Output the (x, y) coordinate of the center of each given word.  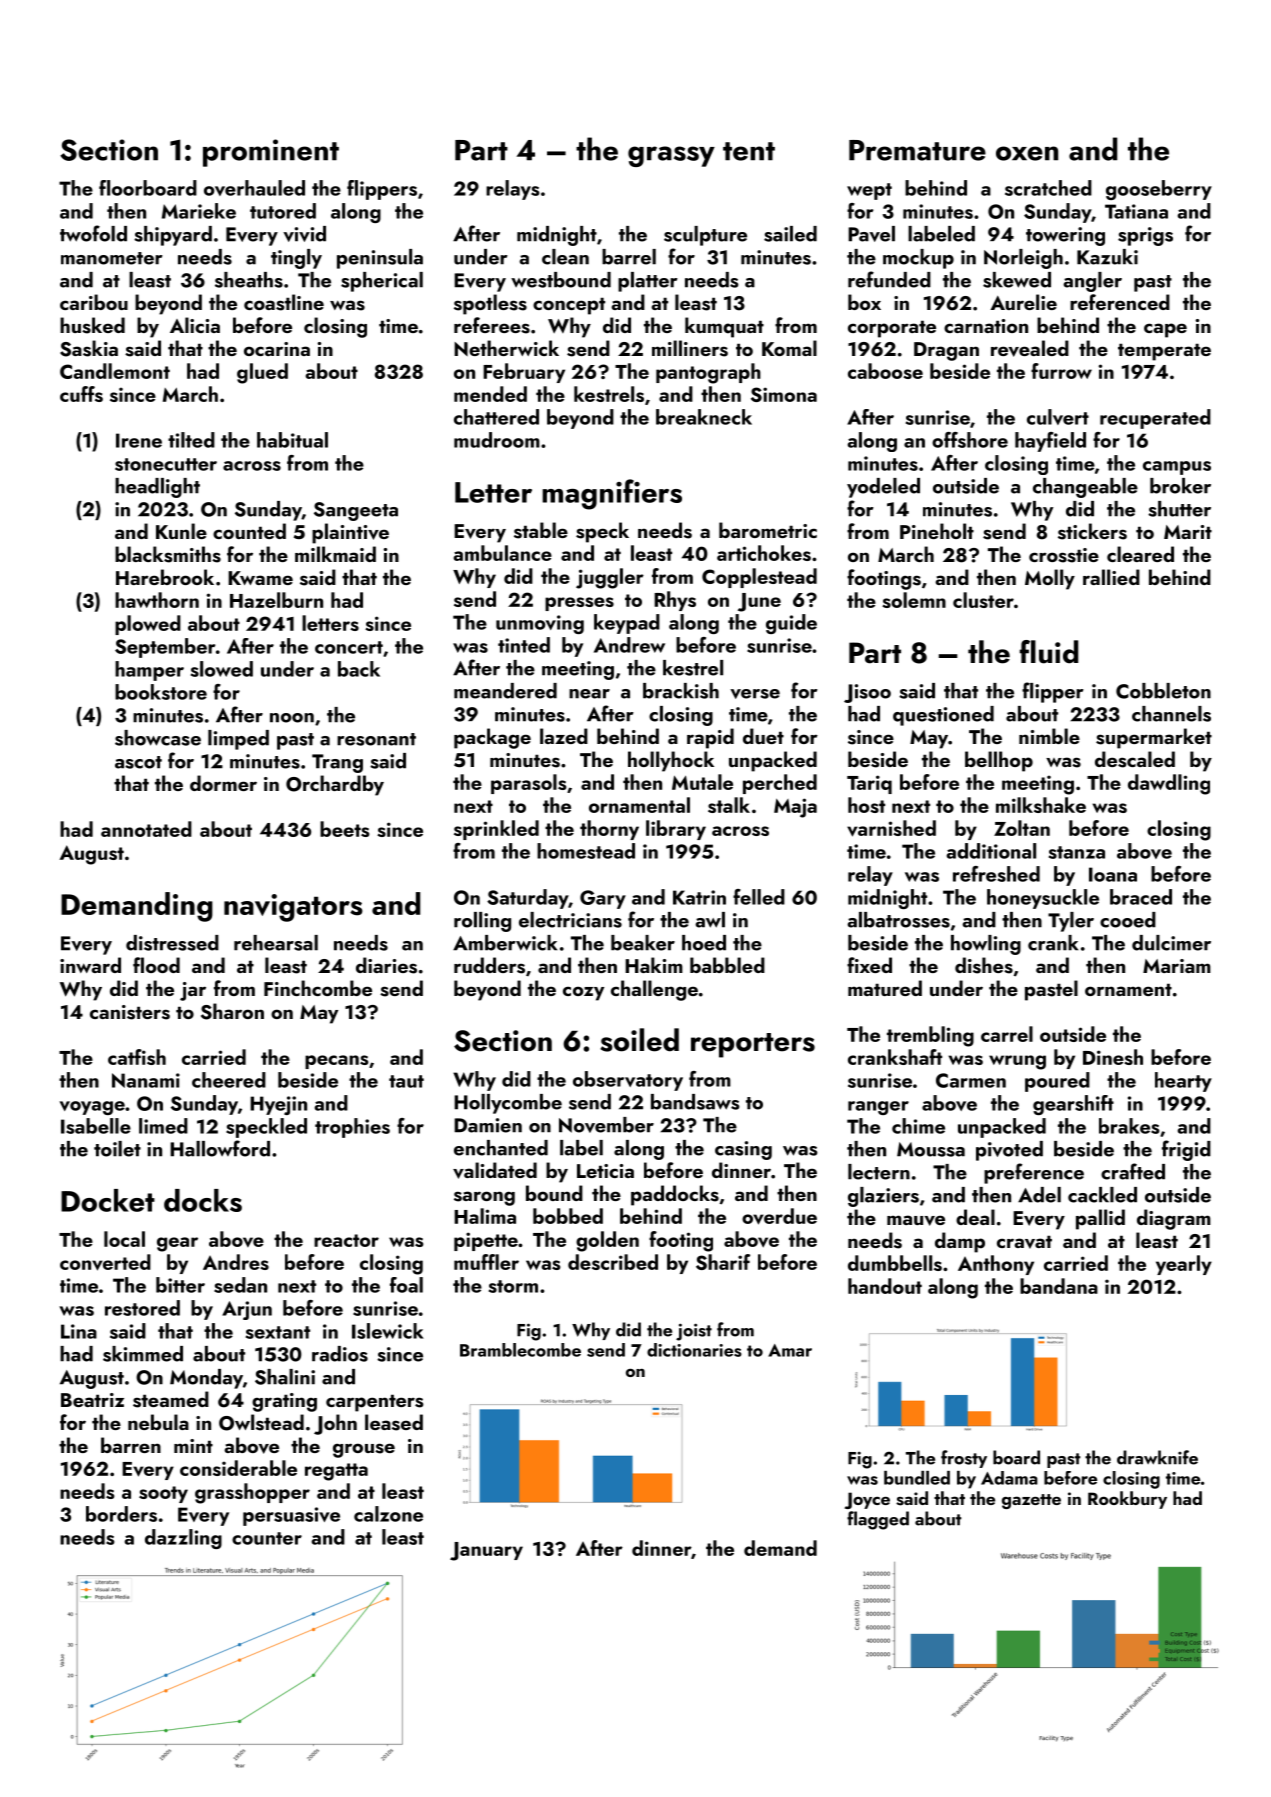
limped (238, 740)
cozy (583, 993)
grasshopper (252, 1493)
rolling (482, 922)
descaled (1135, 759)
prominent (271, 153)
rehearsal (276, 943)
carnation (986, 326)
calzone (388, 1514)
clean (565, 257)
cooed (1128, 920)
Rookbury (1127, 1500)
